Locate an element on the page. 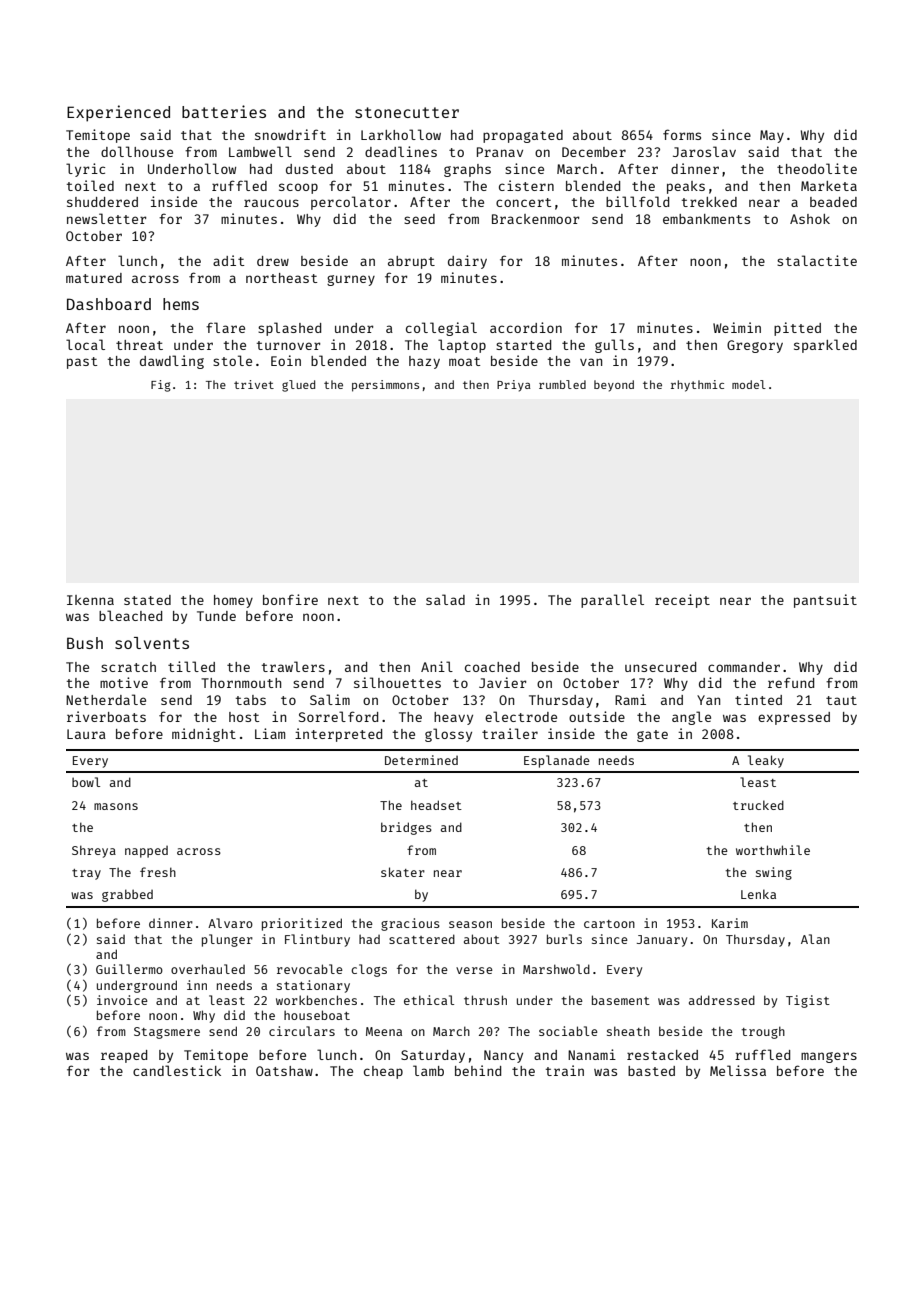 The height and width of the document is (1308, 924). past is located at coordinates (82, 363).
